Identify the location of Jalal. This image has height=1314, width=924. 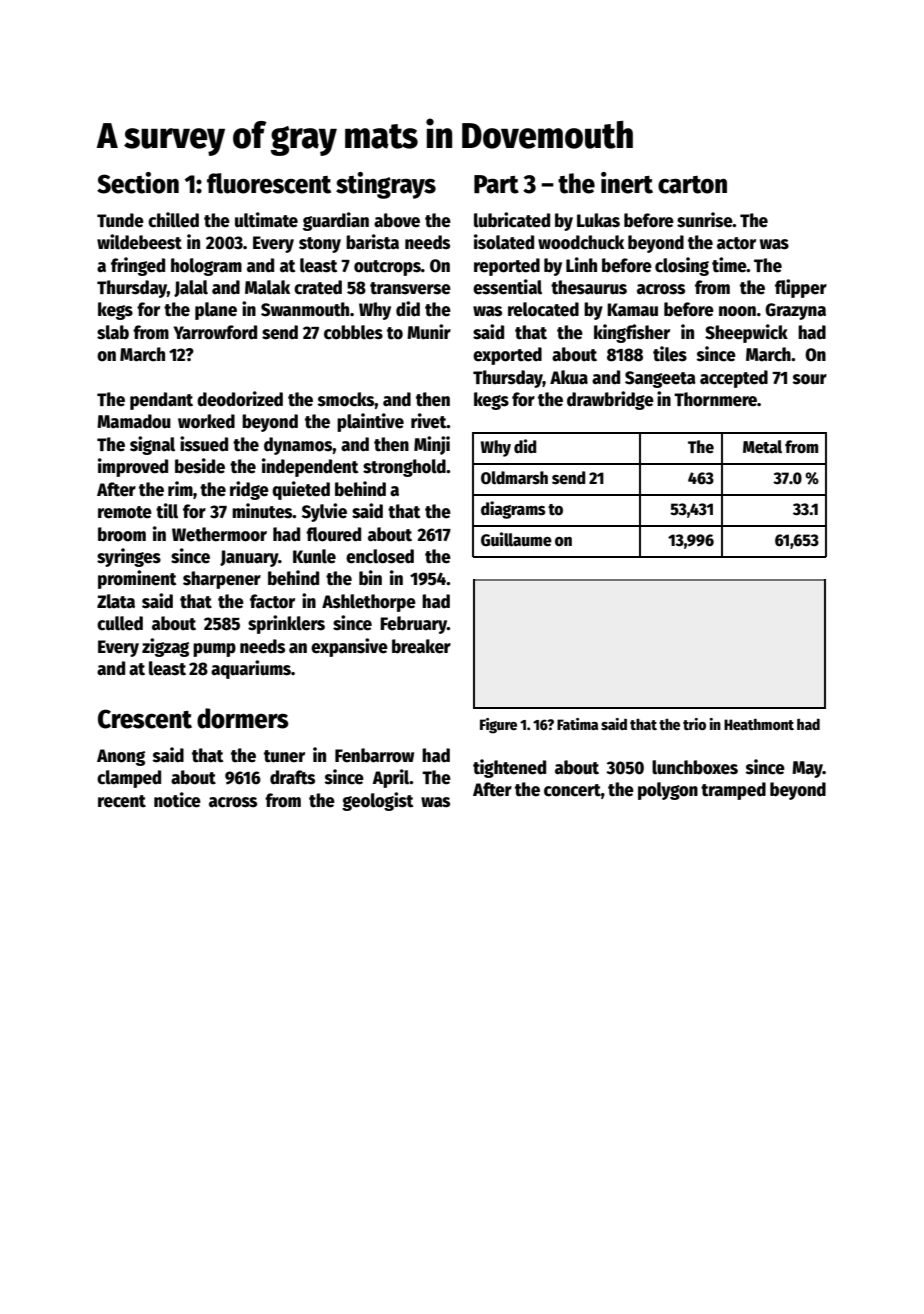
(191, 288).
